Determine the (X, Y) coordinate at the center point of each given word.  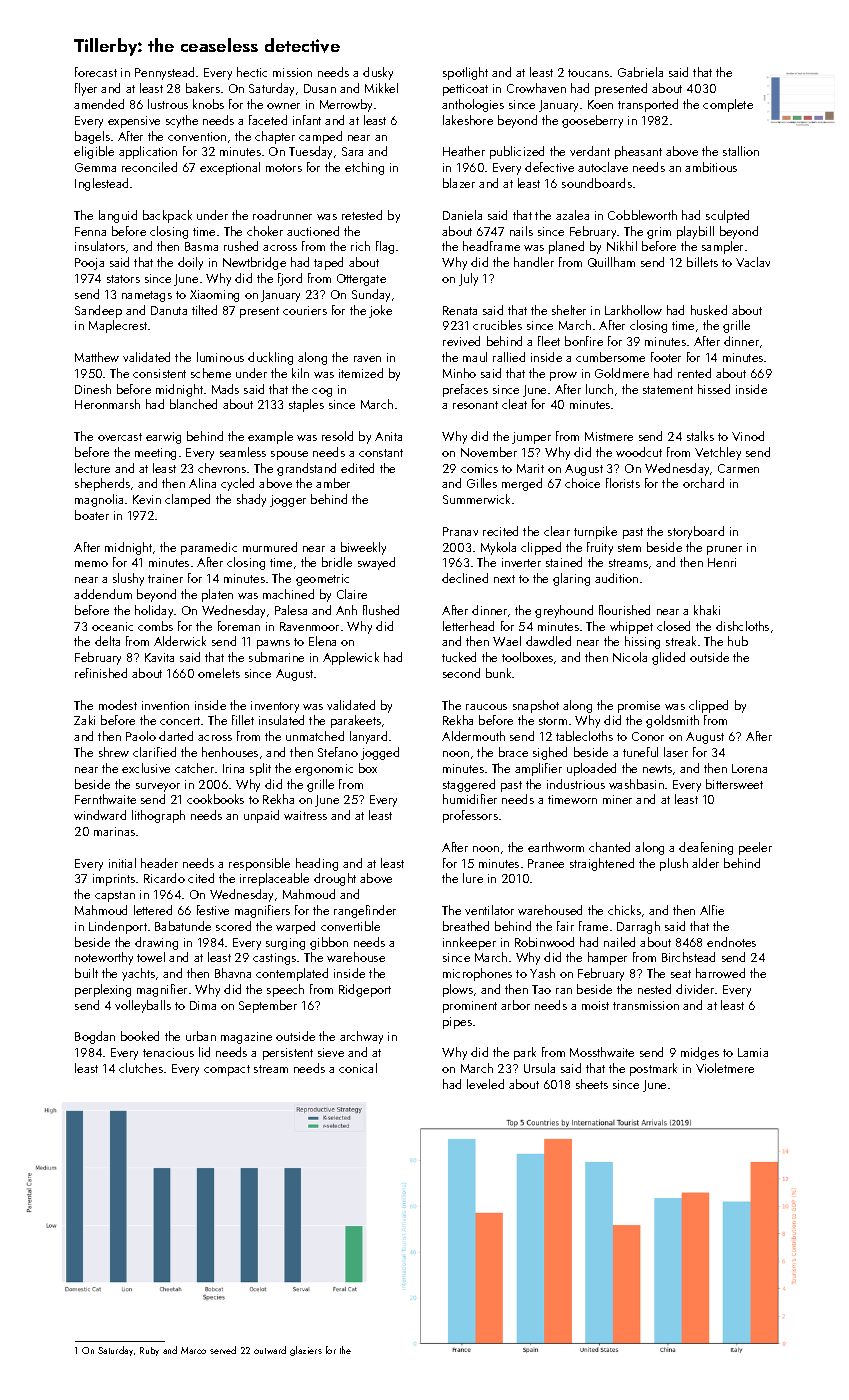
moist (595, 1005)
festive (213, 910)
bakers (203, 88)
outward (270, 1350)
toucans (588, 73)
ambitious (711, 167)
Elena (322, 641)
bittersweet (734, 784)
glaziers (306, 1351)
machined (288, 594)
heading (317, 864)
